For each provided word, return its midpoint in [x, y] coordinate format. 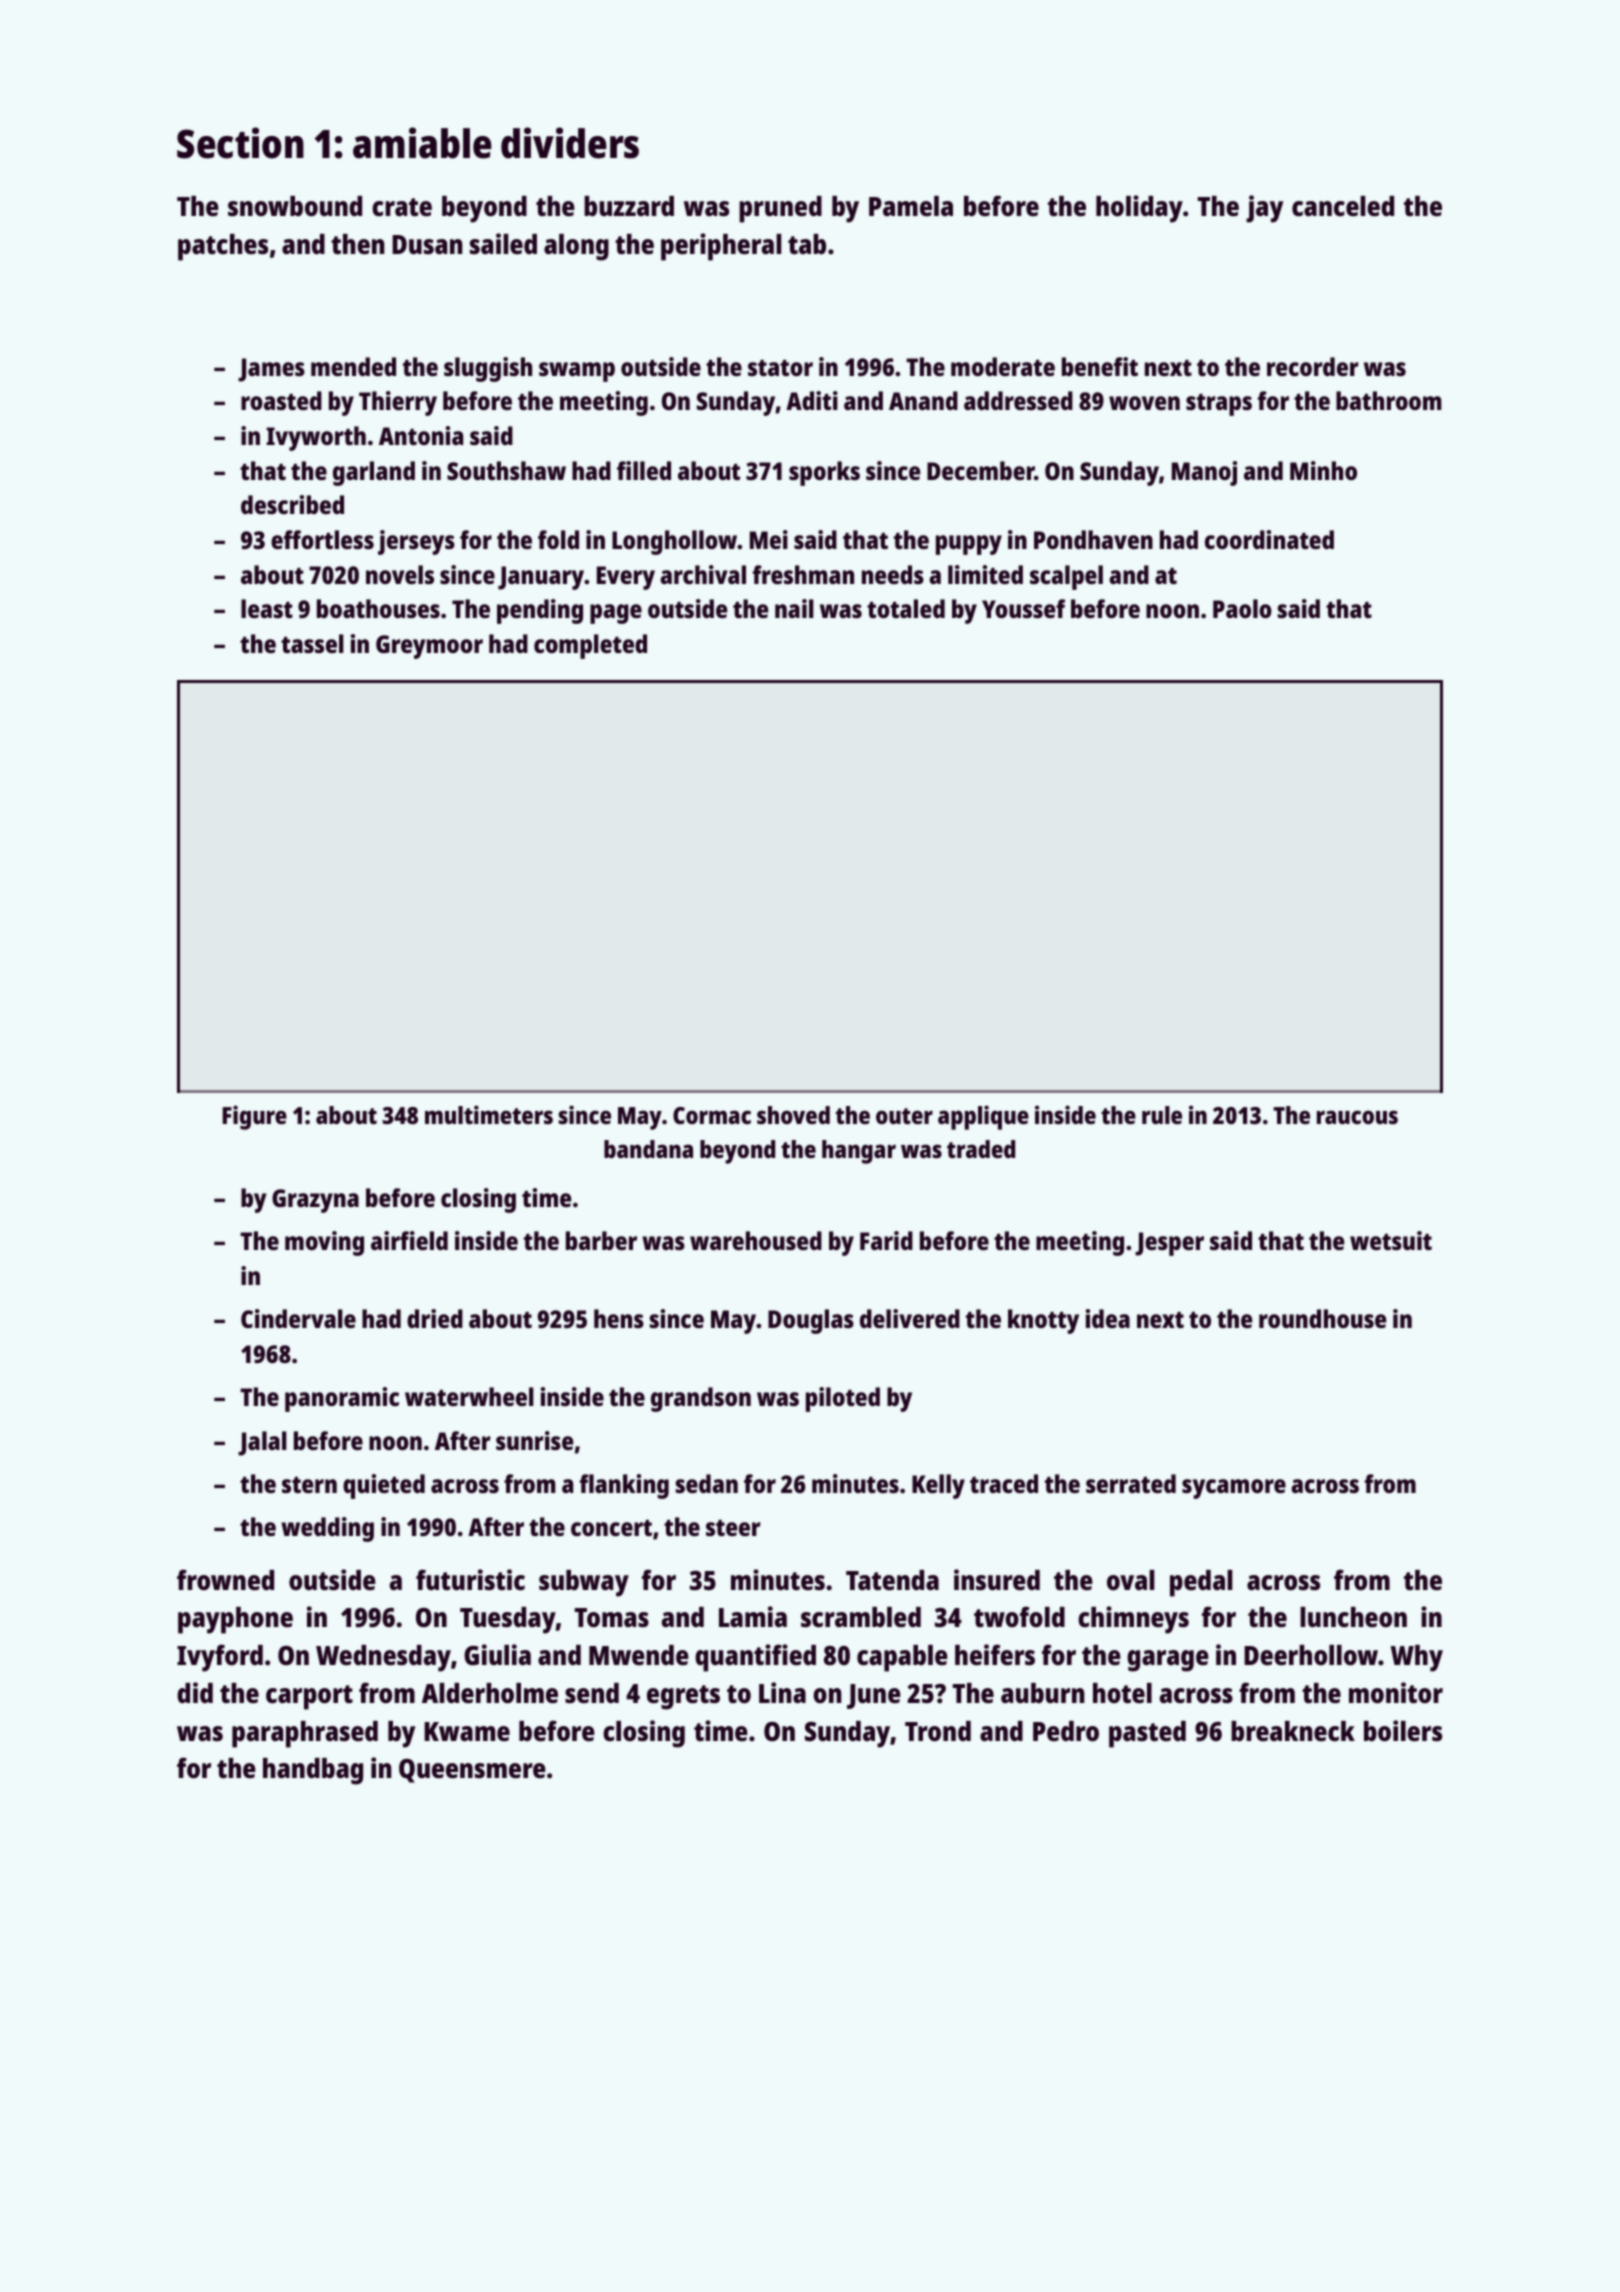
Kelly [938, 1486]
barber [601, 1240]
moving [324, 1243]
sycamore [1234, 1489]
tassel [312, 643]
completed [590, 646]
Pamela [911, 206]
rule [1162, 1115]
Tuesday [508, 1620]
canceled [1343, 206]
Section [240, 143]
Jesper [1169, 1244]
